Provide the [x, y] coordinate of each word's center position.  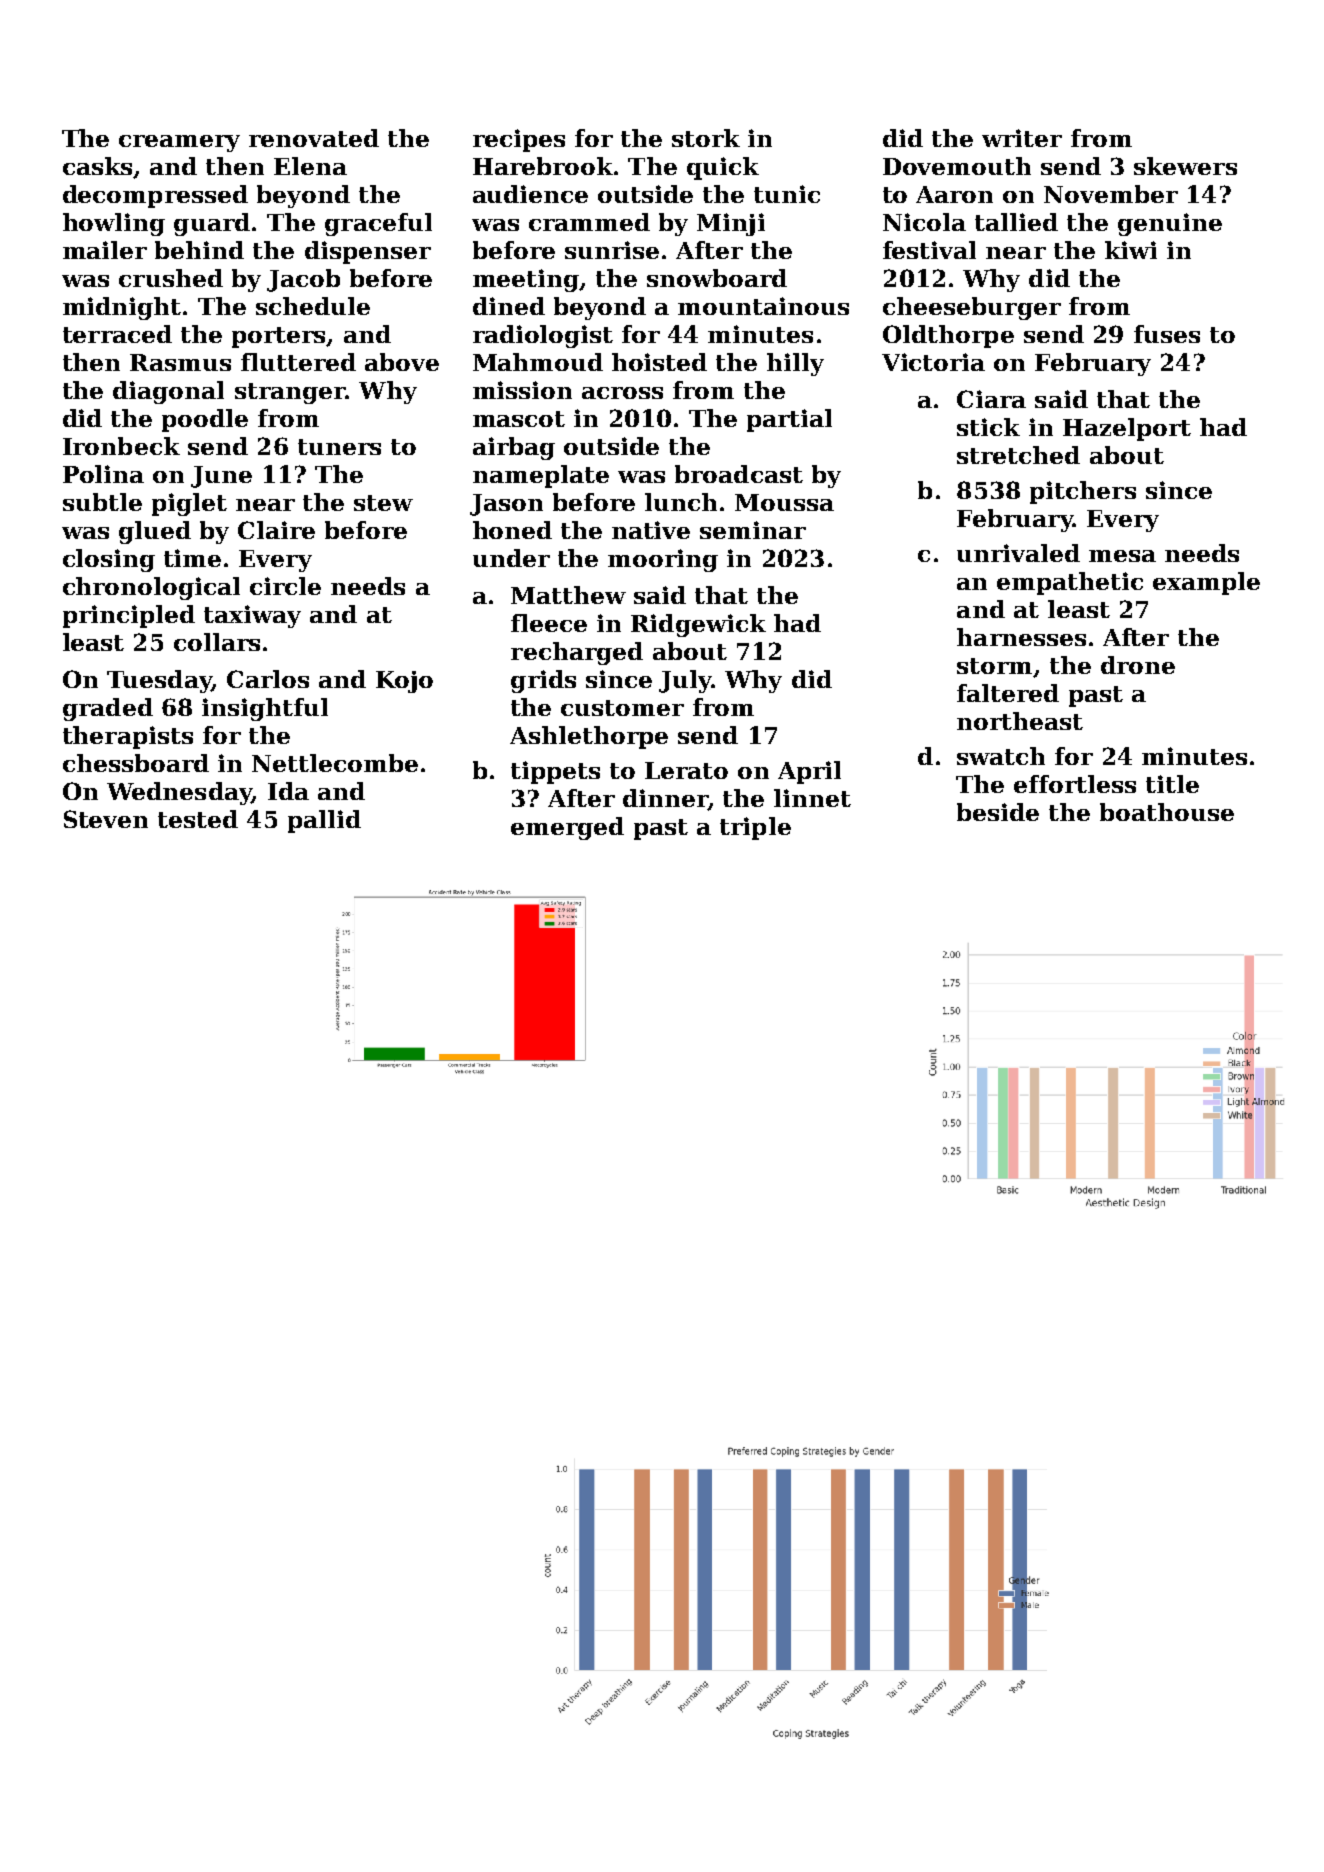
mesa [1122, 556]
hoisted [659, 362]
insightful [265, 709]
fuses [1167, 334]
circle [285, 586]
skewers [1185, 166]
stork [706, 138]
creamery [179, 143]
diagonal [168, 392]
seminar [753, 530]
